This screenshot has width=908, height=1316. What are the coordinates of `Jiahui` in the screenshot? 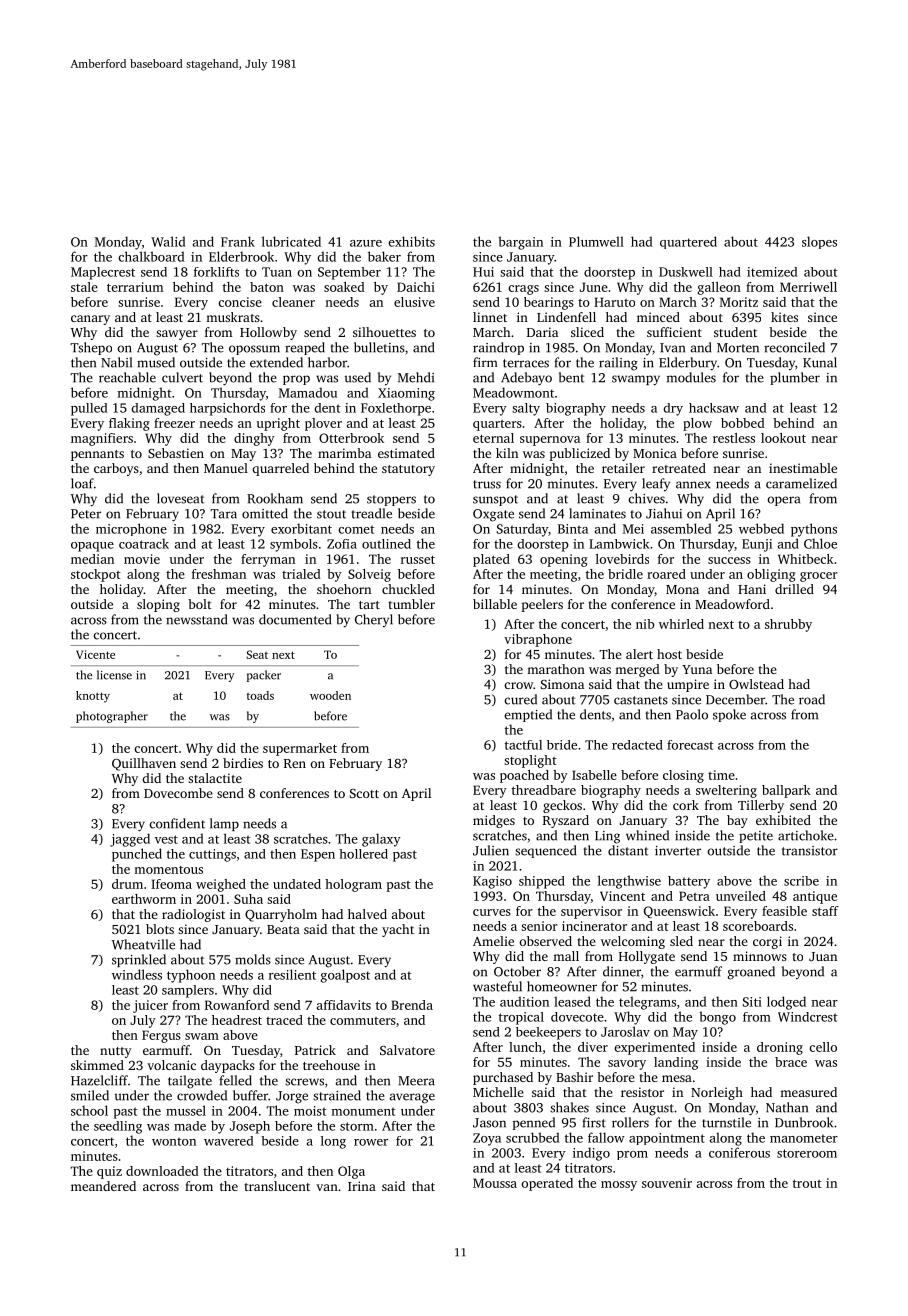 It's located at (664, 513).
